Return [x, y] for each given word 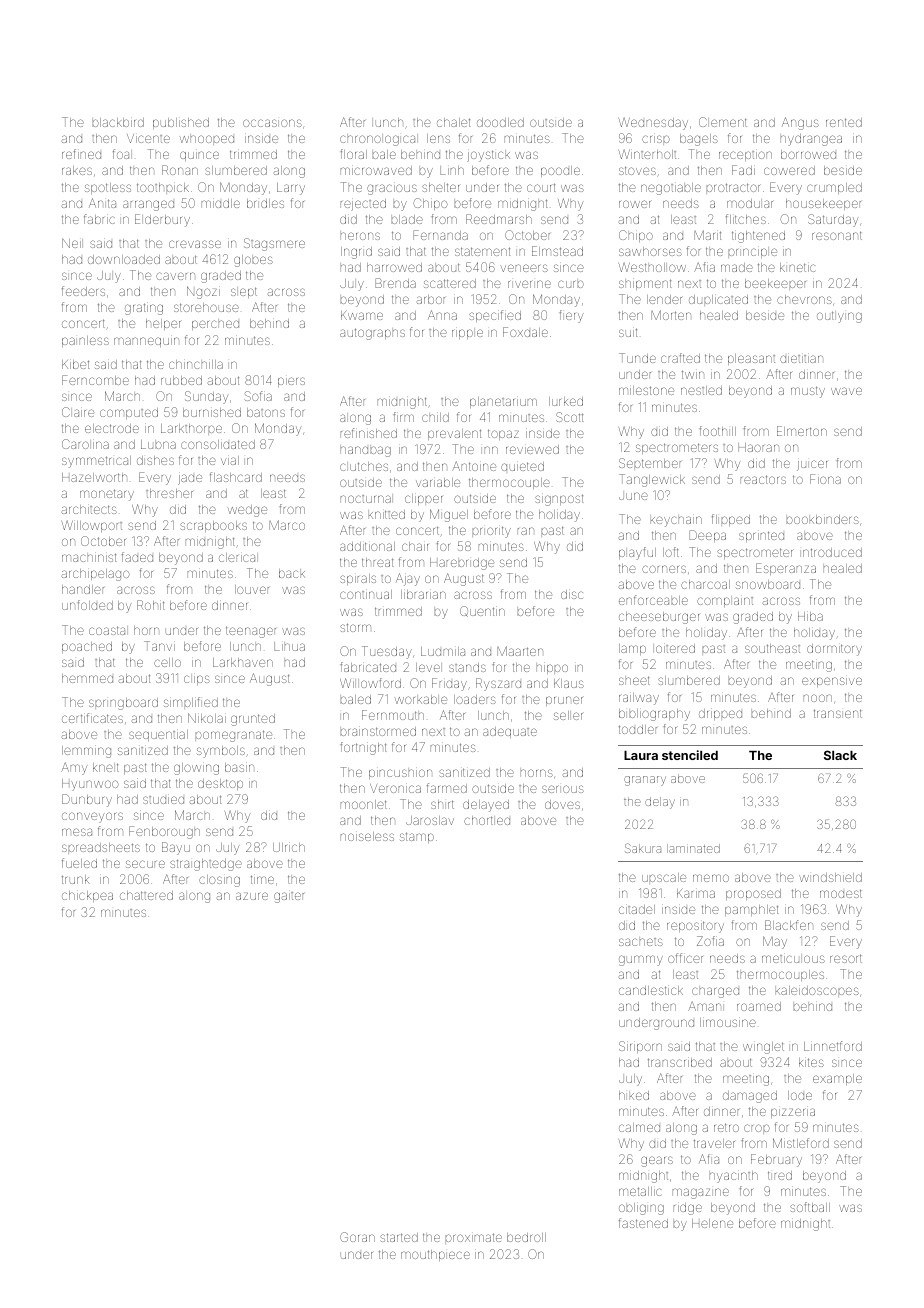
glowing [196, 769]
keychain [676, 521]
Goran [357, 1237]
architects [89, 509]
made [737, 267]
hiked [634, 1095]
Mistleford [801, 1143]
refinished [369, 433]
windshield [830, 877]
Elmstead [557, 251]
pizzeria [793, 1113]
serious [563, 789]
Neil [71, 243]
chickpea [87, 896]
